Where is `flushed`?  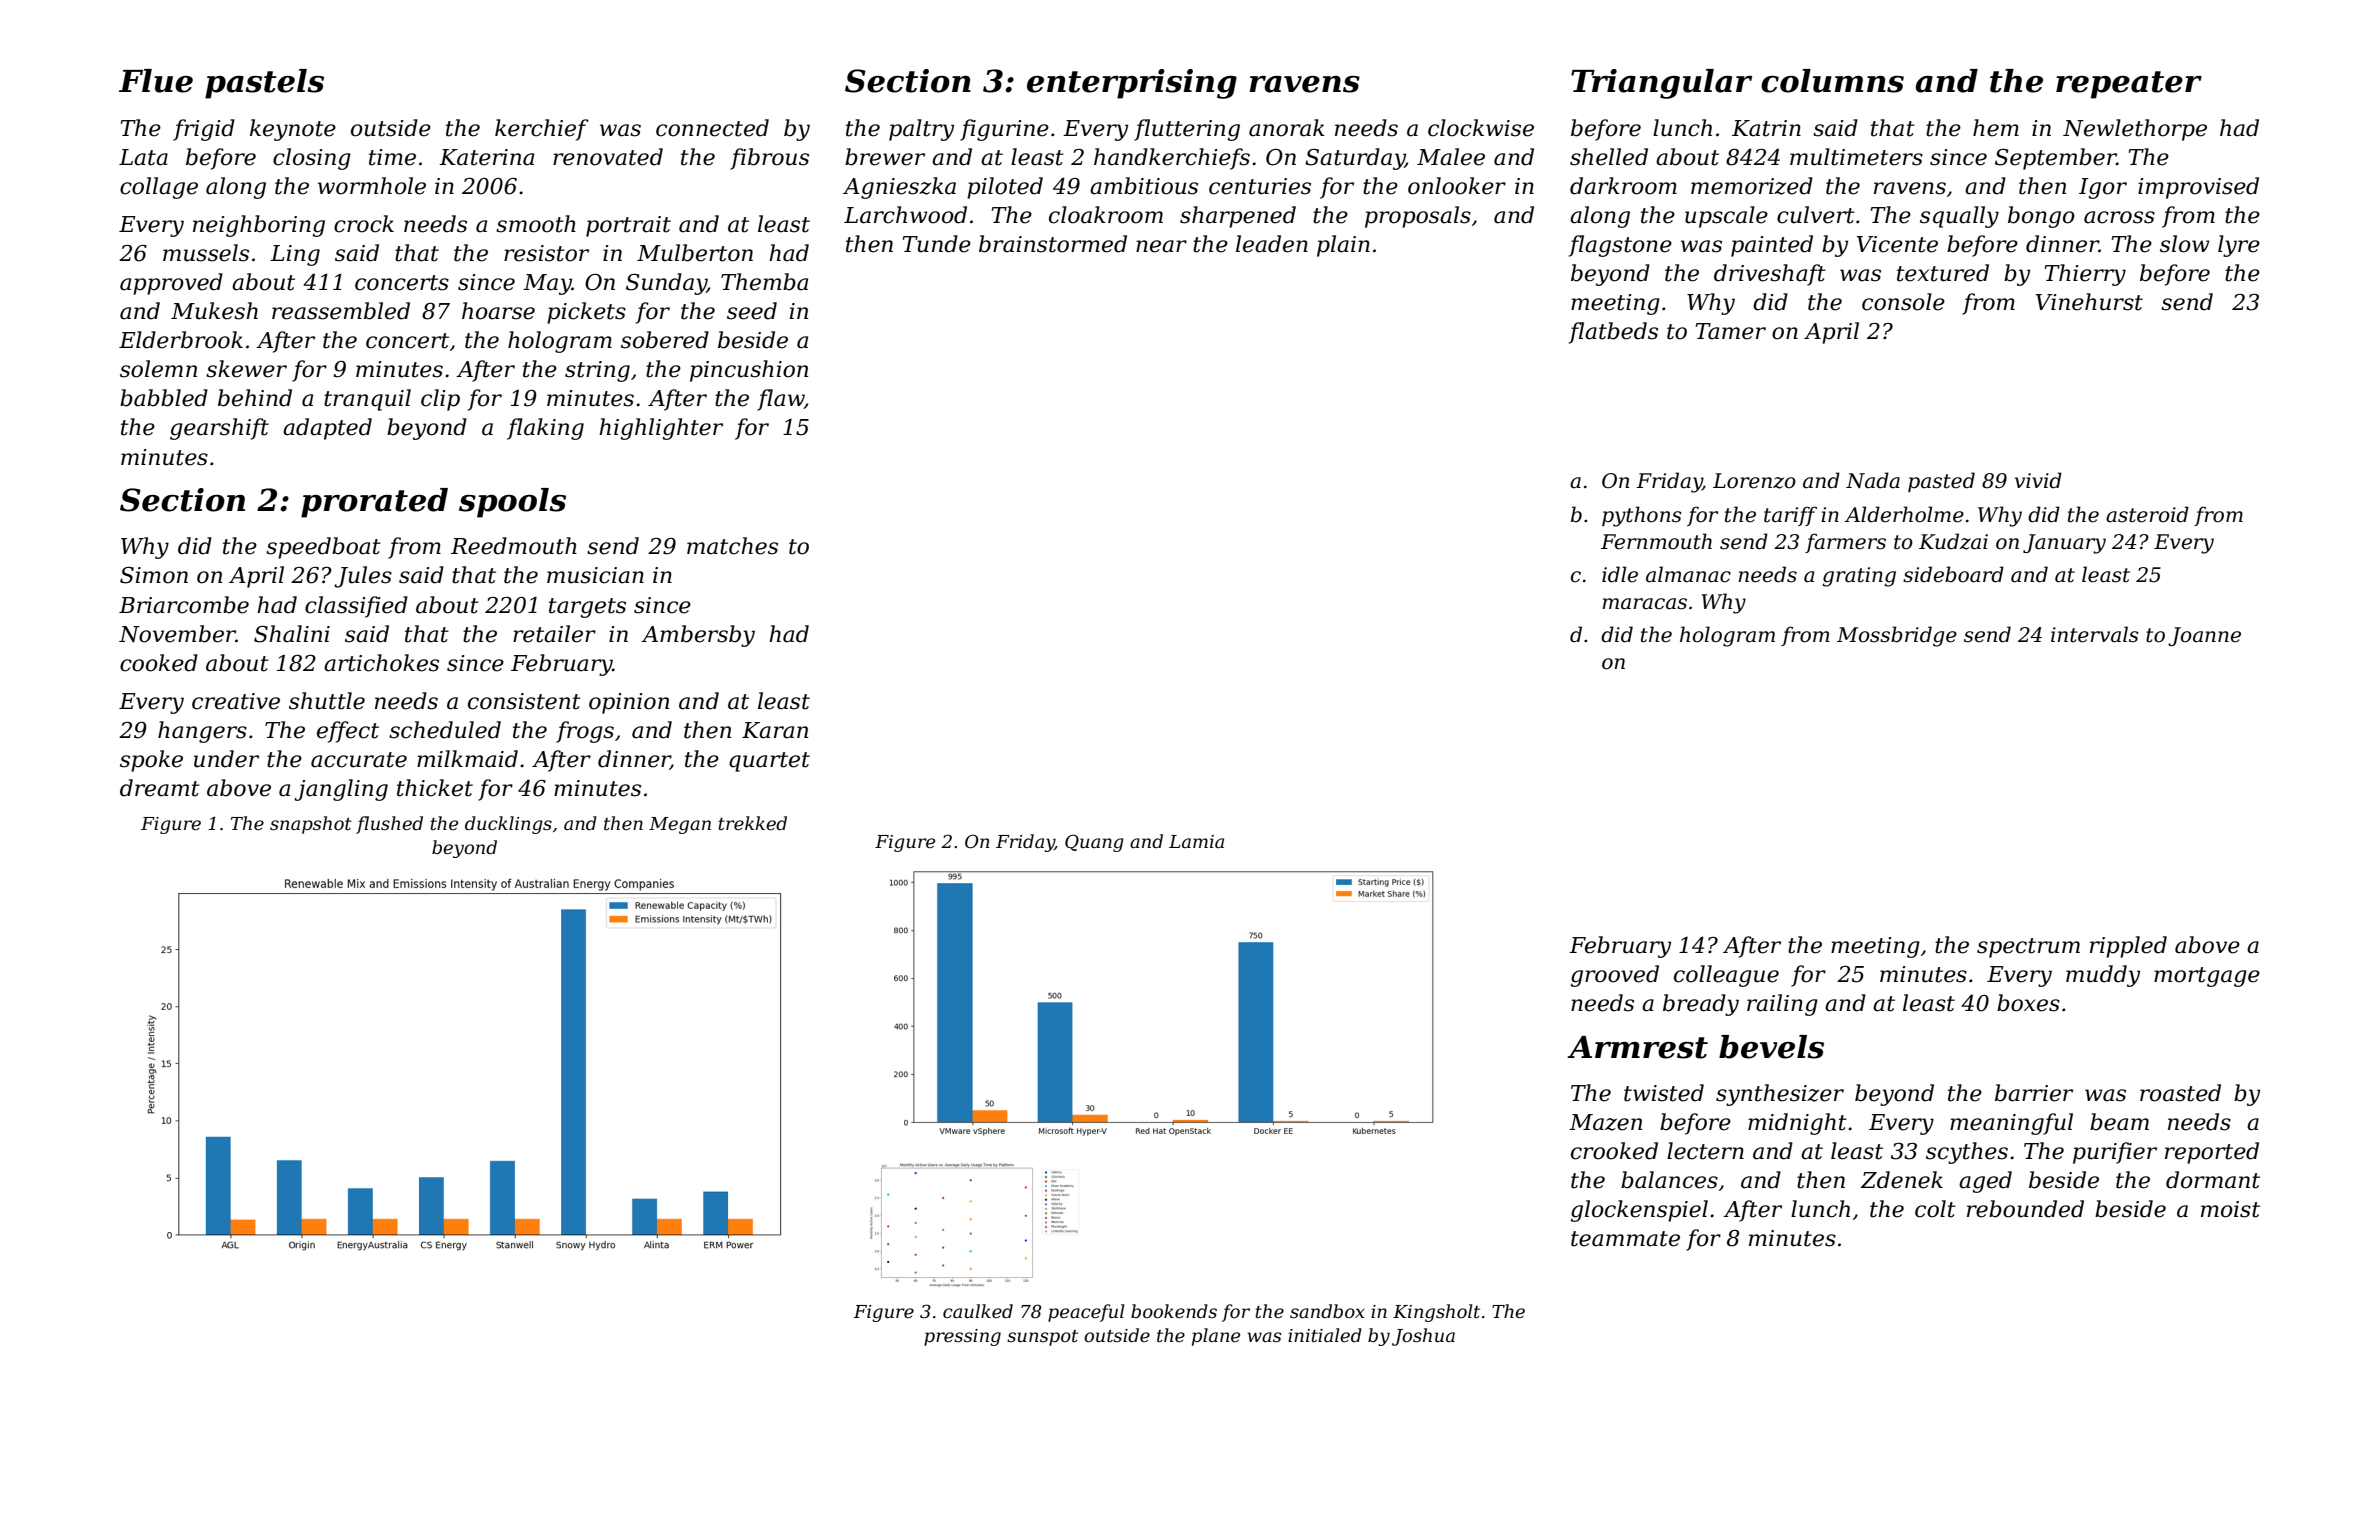 flushed is located at coordinates (389, 825).
